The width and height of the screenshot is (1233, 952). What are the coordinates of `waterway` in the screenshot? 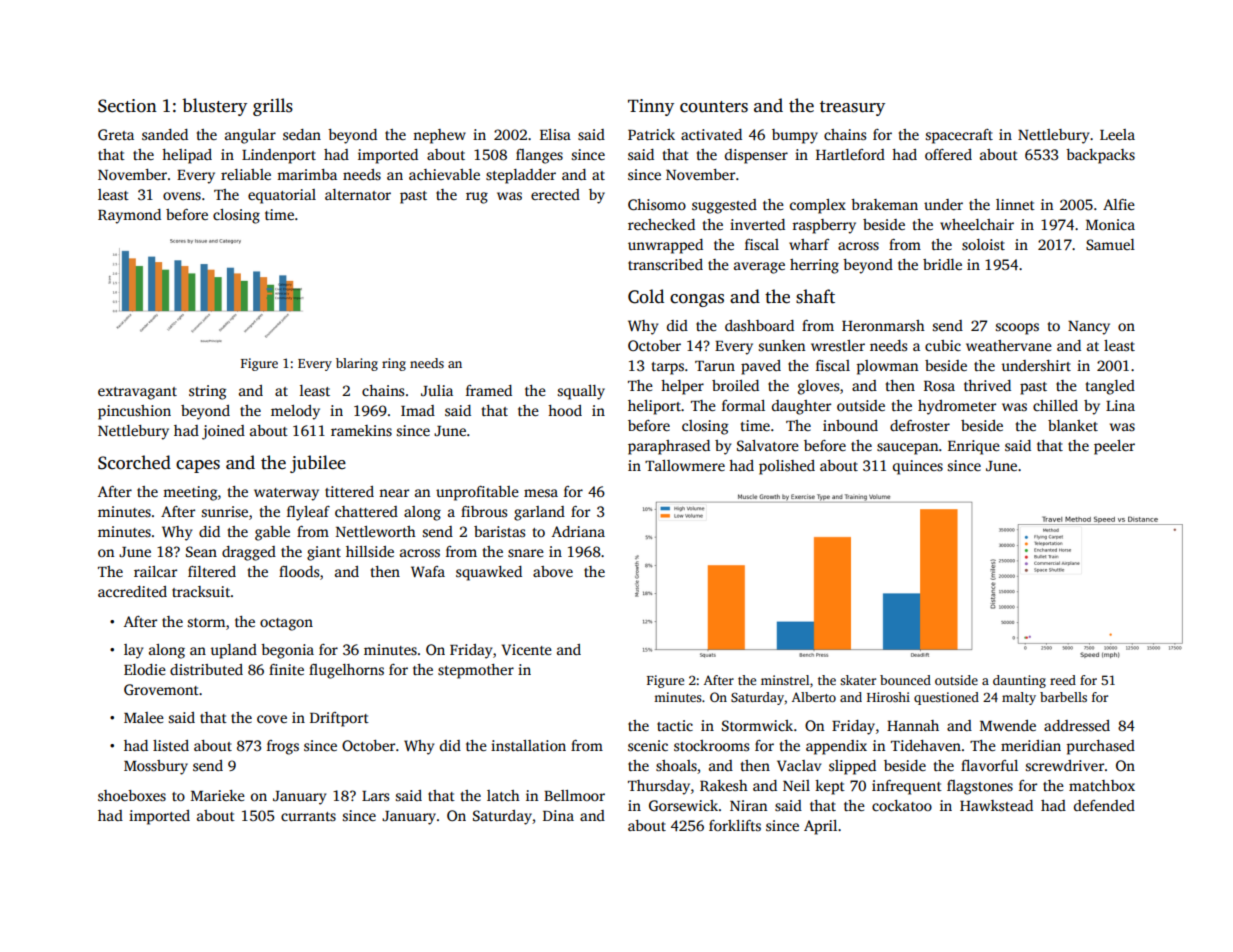 It's located at (286, 494).
